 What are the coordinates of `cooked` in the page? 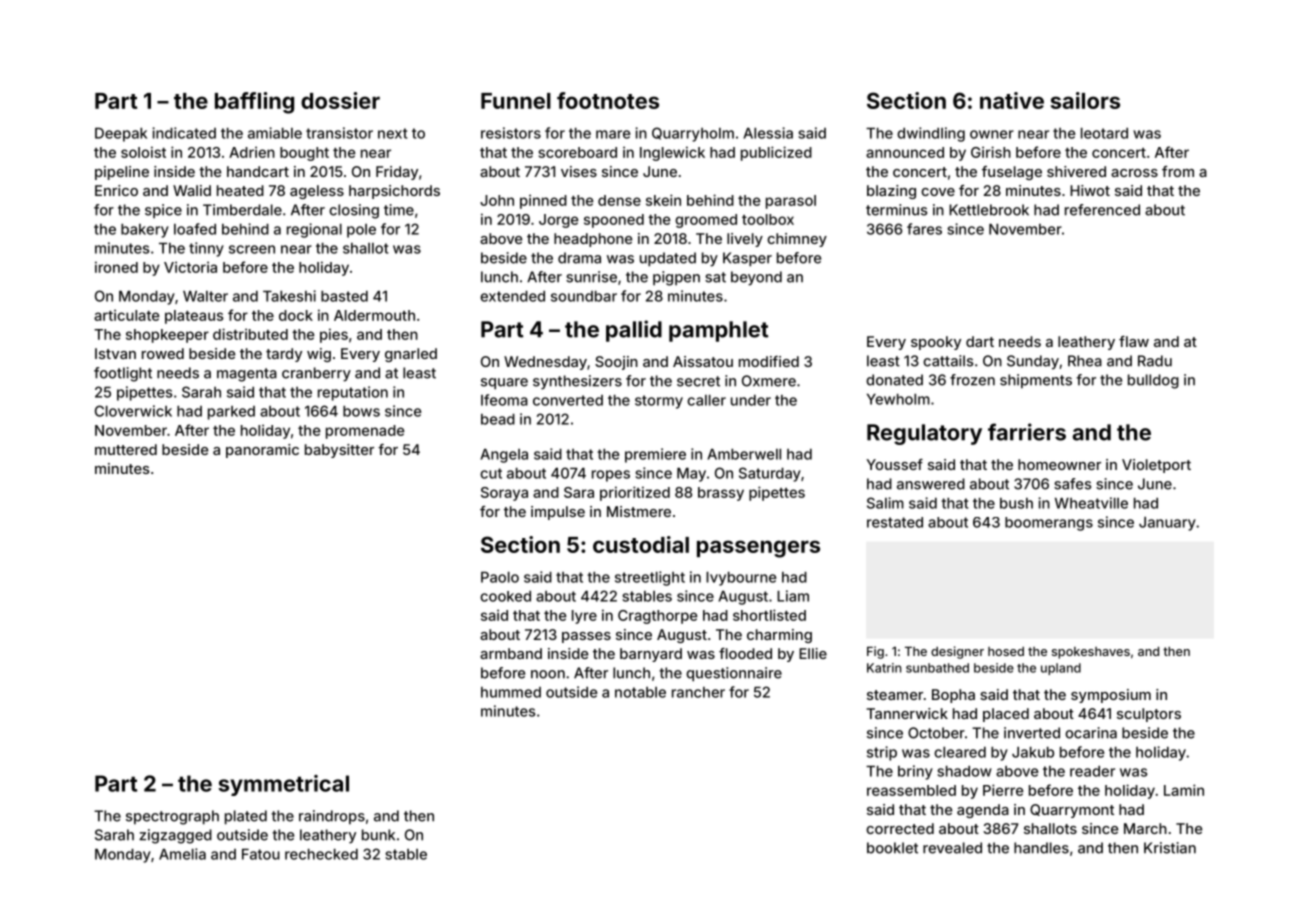 It's located at (505, 596).
